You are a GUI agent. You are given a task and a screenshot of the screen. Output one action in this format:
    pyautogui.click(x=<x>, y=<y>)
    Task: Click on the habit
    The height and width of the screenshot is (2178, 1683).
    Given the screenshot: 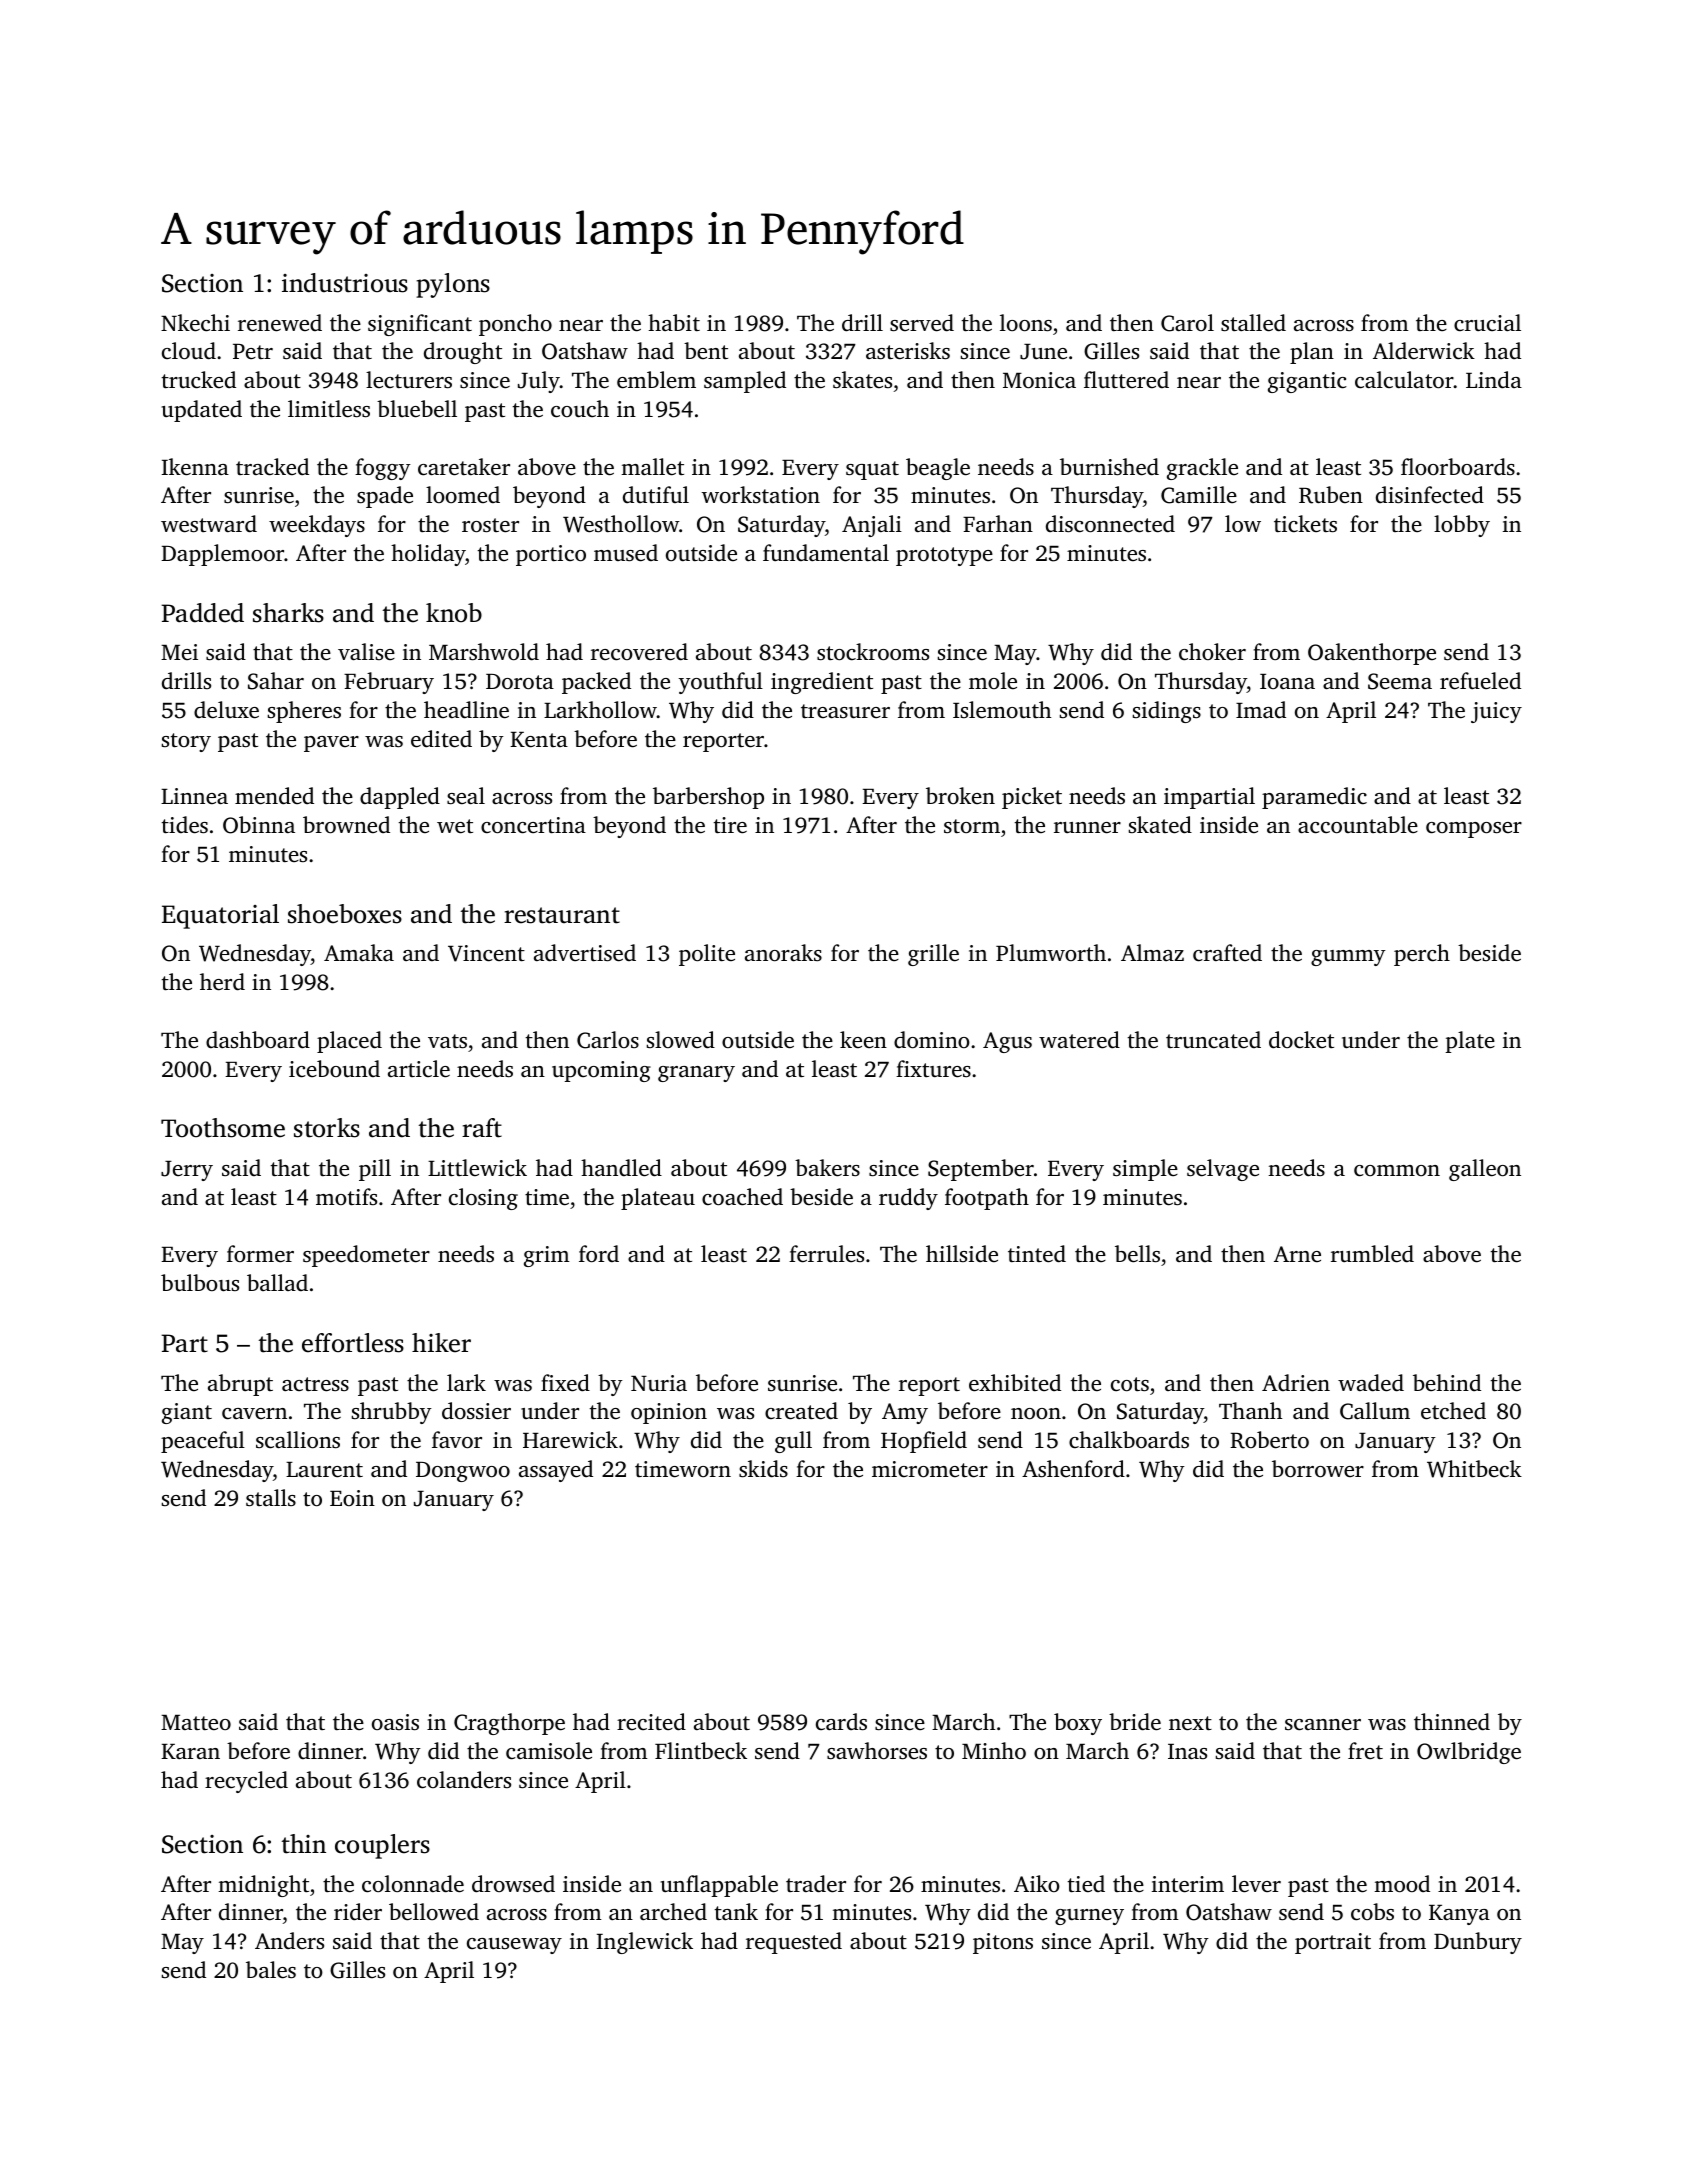 What is the action you would take?
    pyautogui.click(x=674, y=322)
